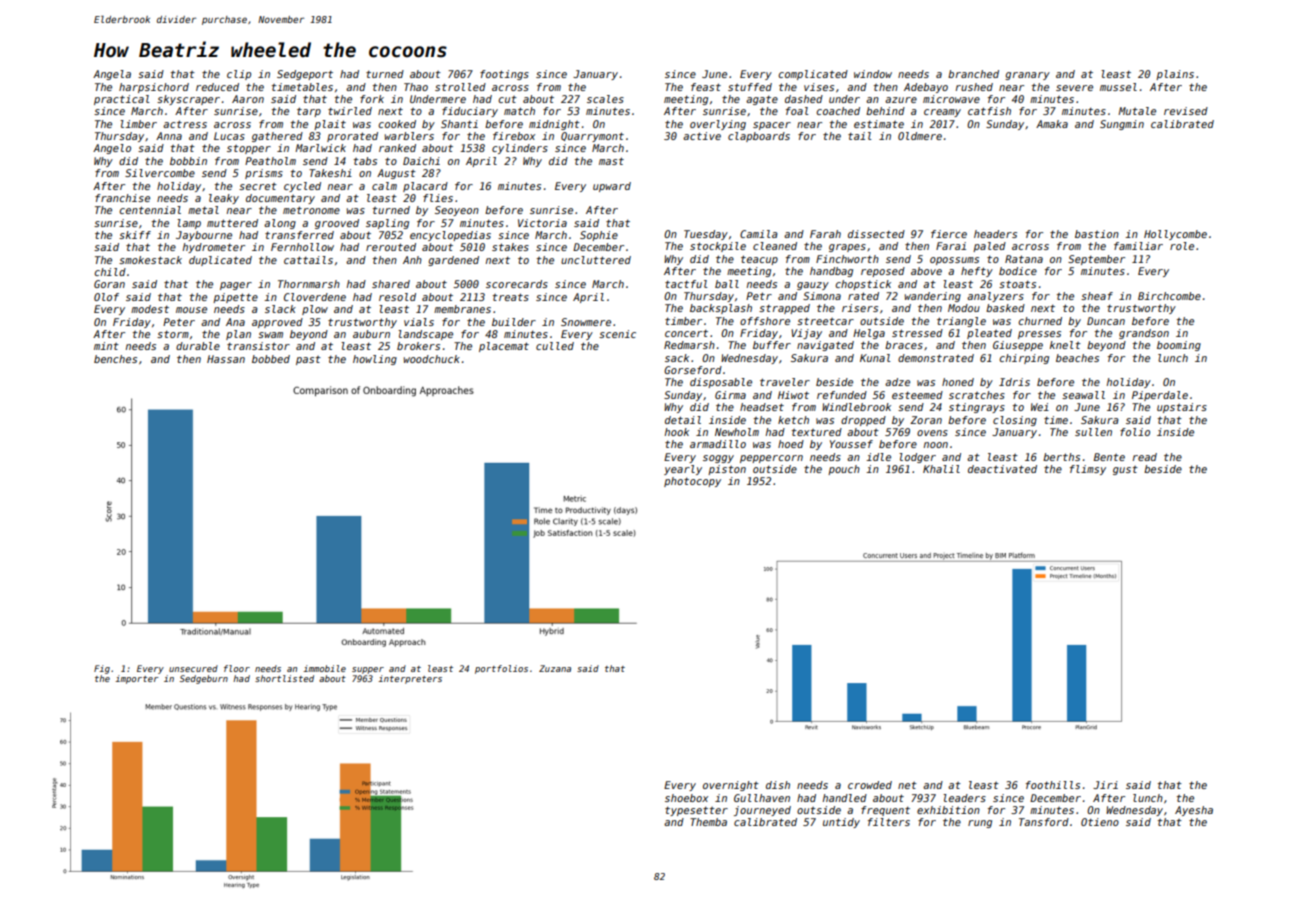 This screenshot has height=924, width=1308. What do you see at coordinates (1093, 432) in the screenshot?
I see `sullen` at bounding box center [1093, 432].
